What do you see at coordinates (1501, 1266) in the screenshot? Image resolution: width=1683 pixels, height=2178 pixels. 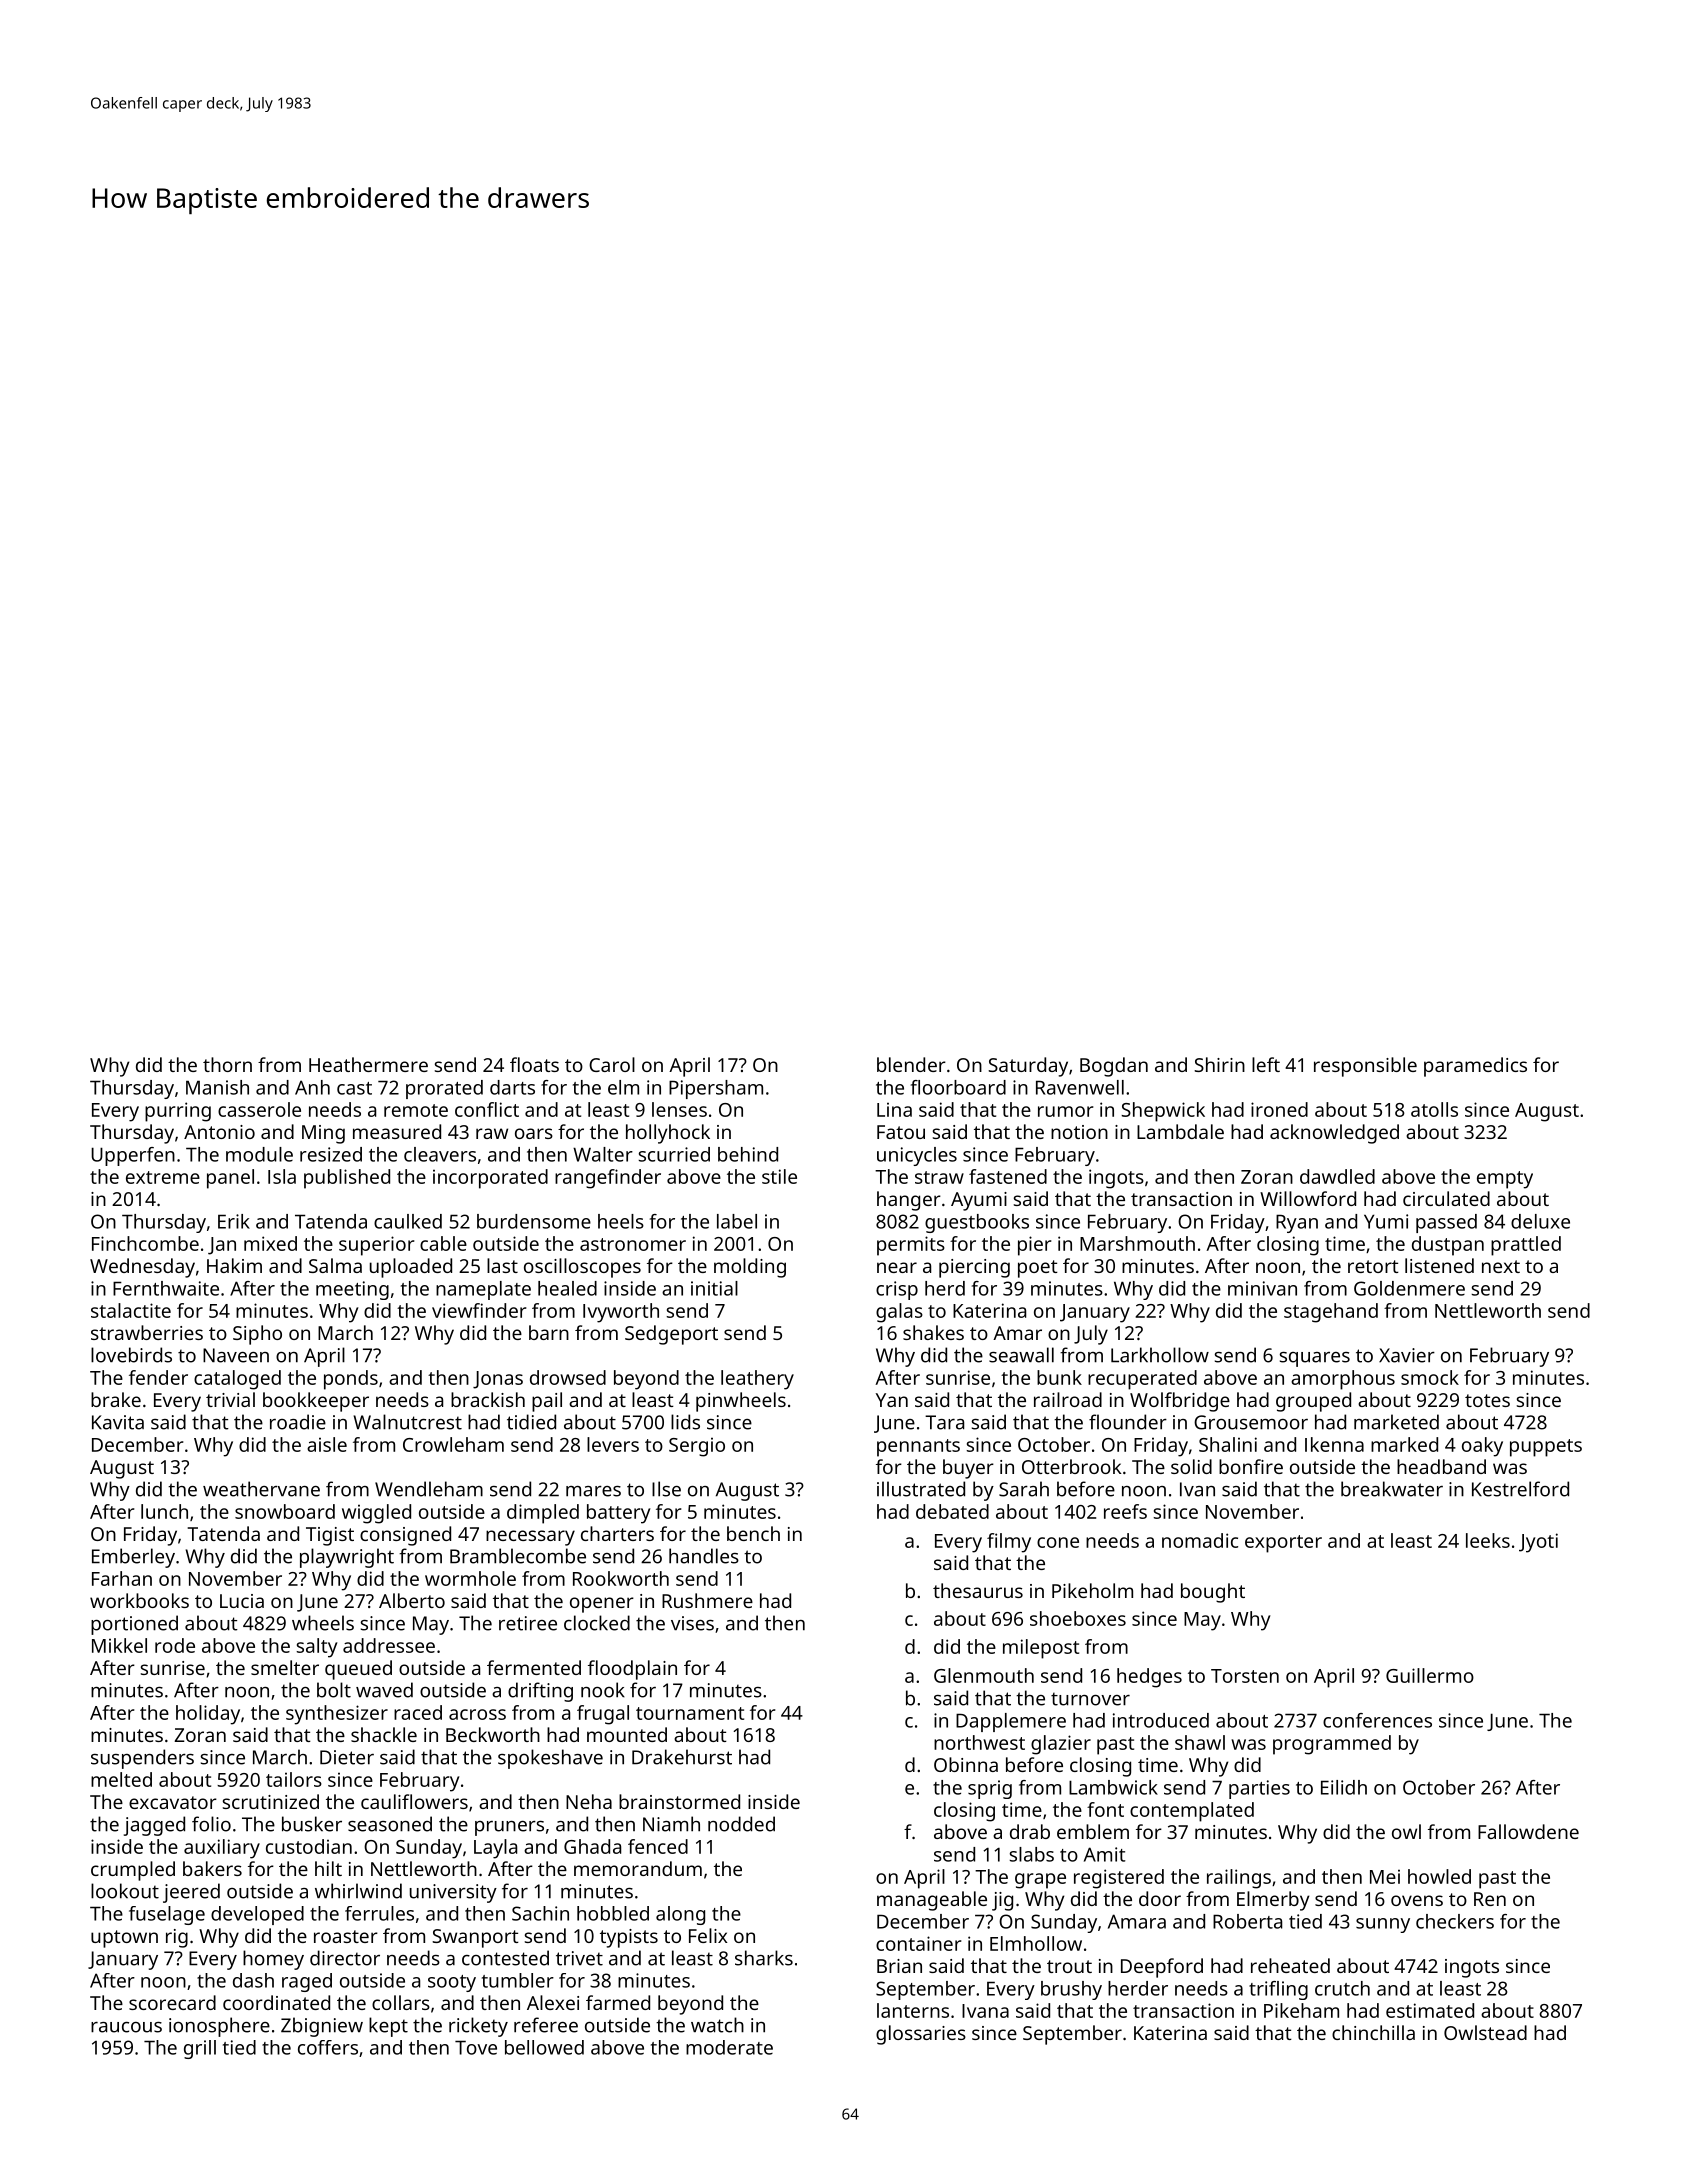 I see `next` at bounding box center [1501, 1266].
